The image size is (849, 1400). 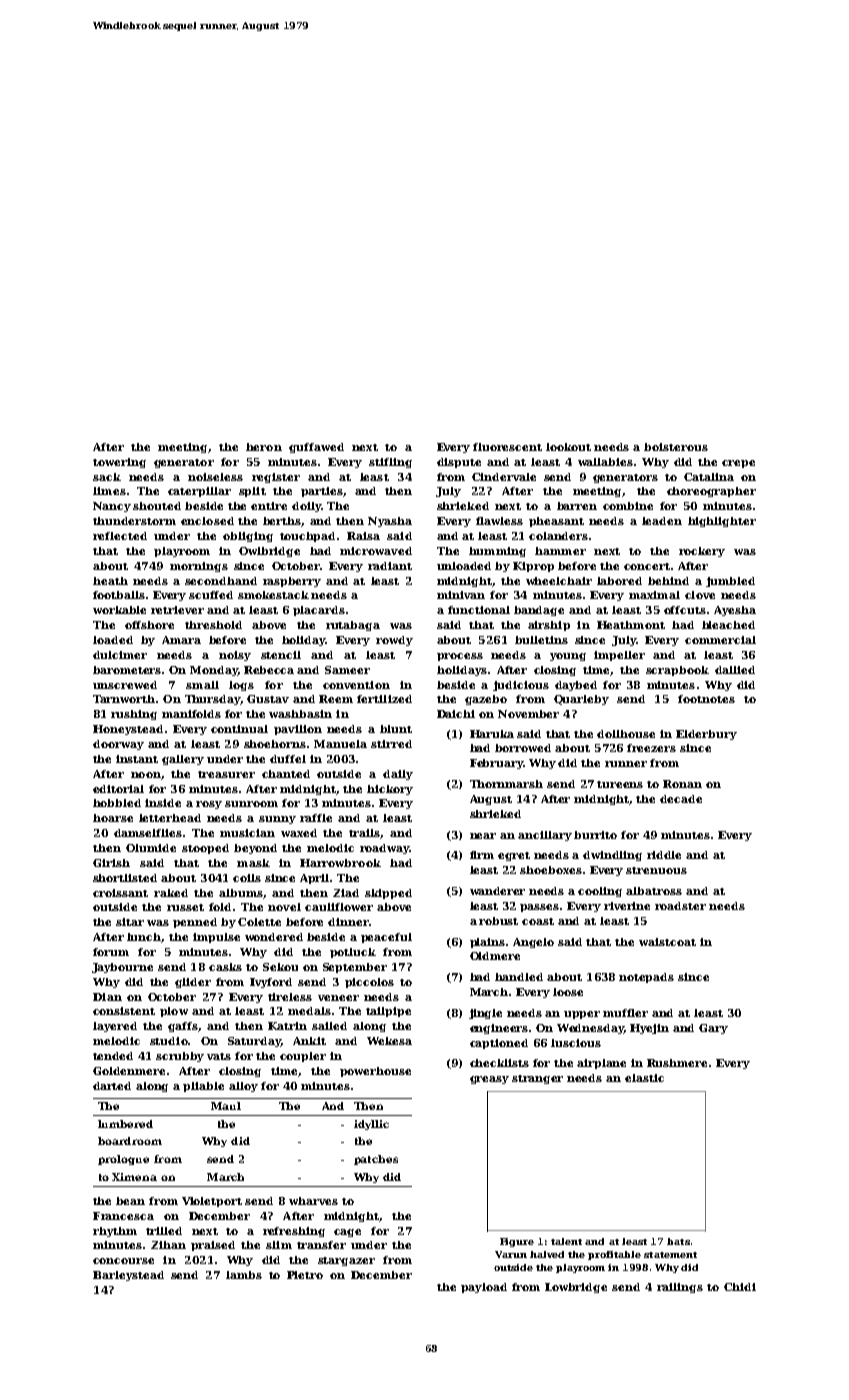 I want to click on cooling, so click(x=600, y=892).
